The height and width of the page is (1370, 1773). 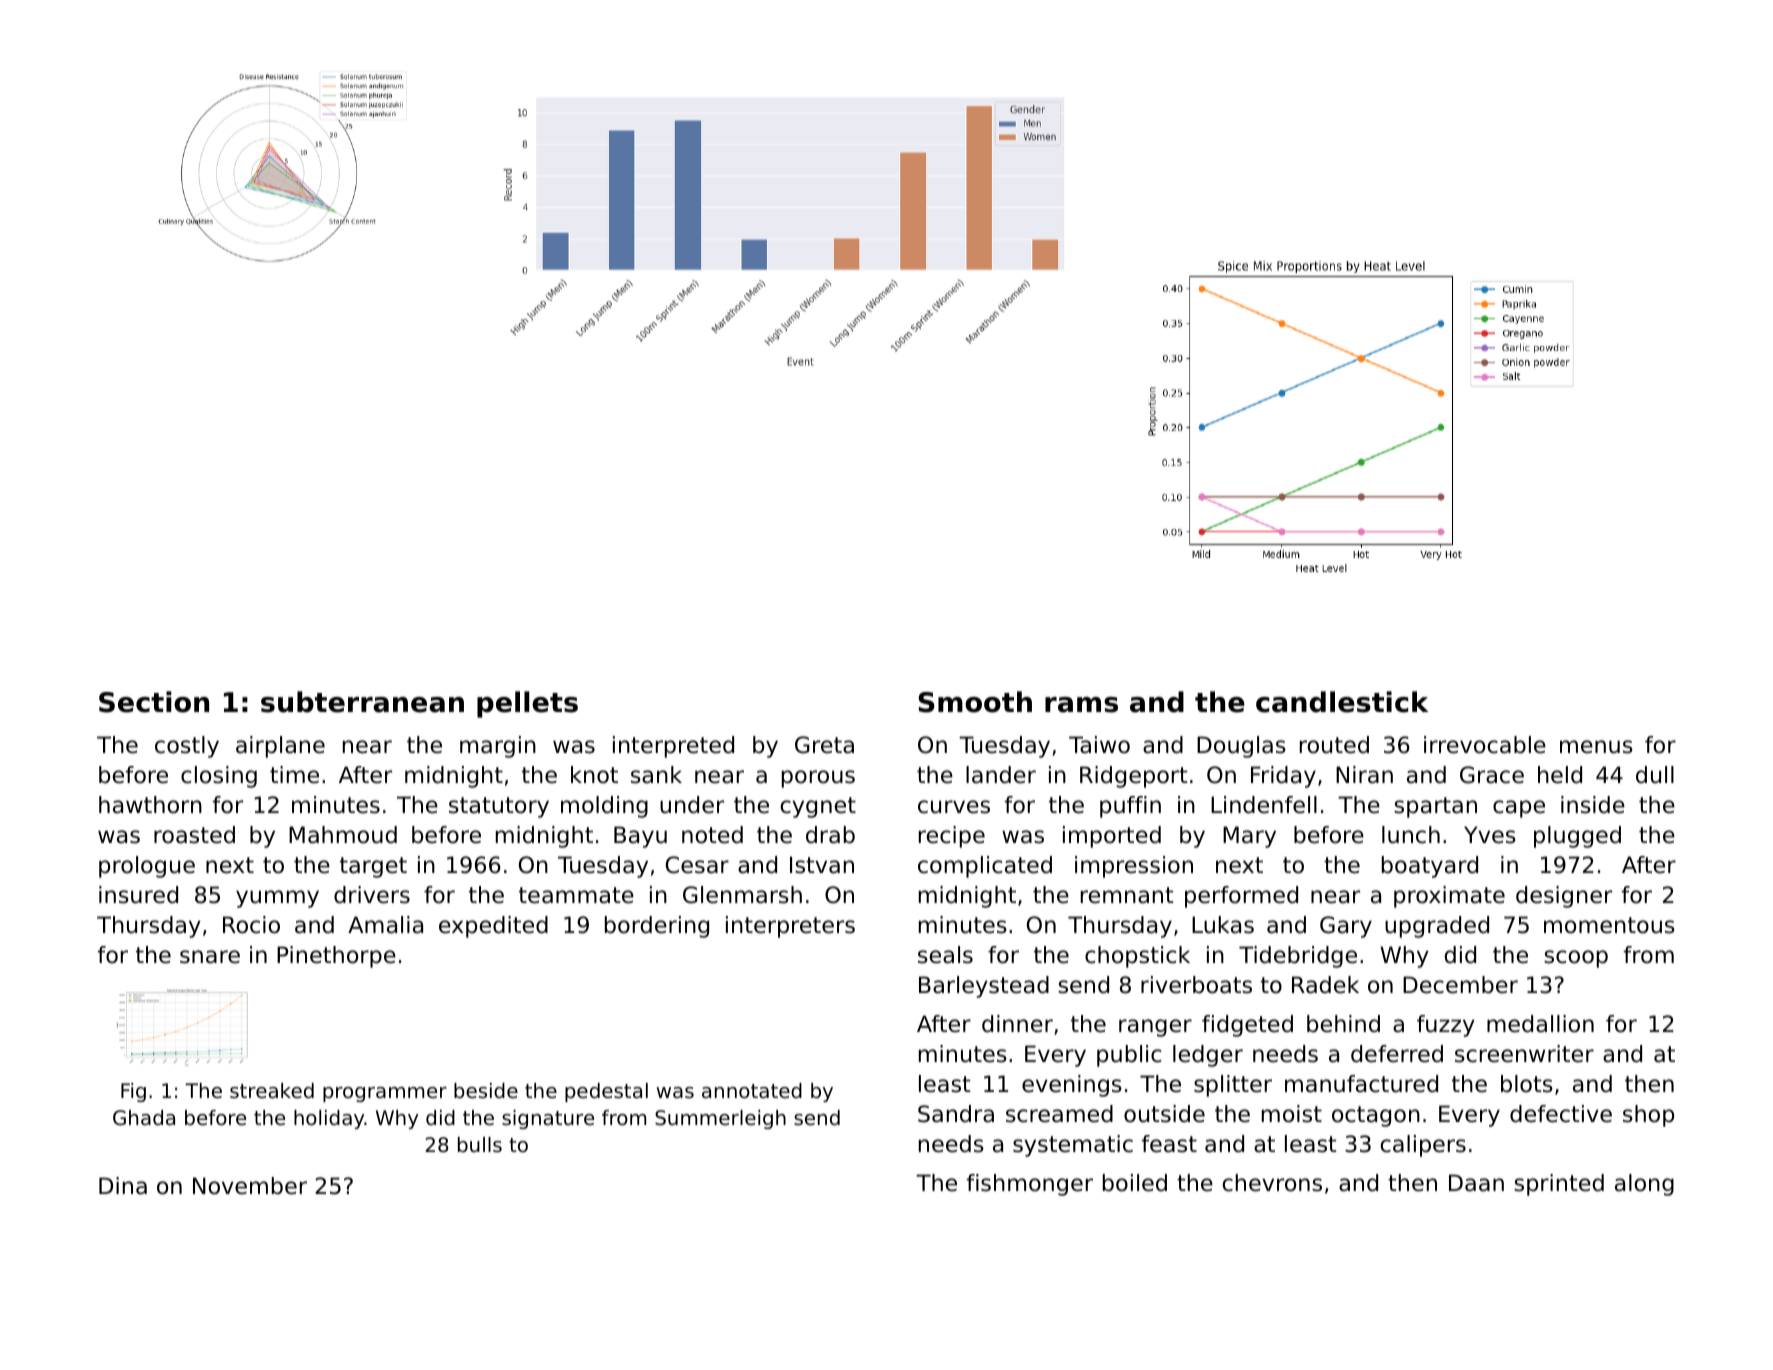 What do you see at coordinates (1134, 867) in the page?
I see `impression` at bounding box center [1134, 867].
